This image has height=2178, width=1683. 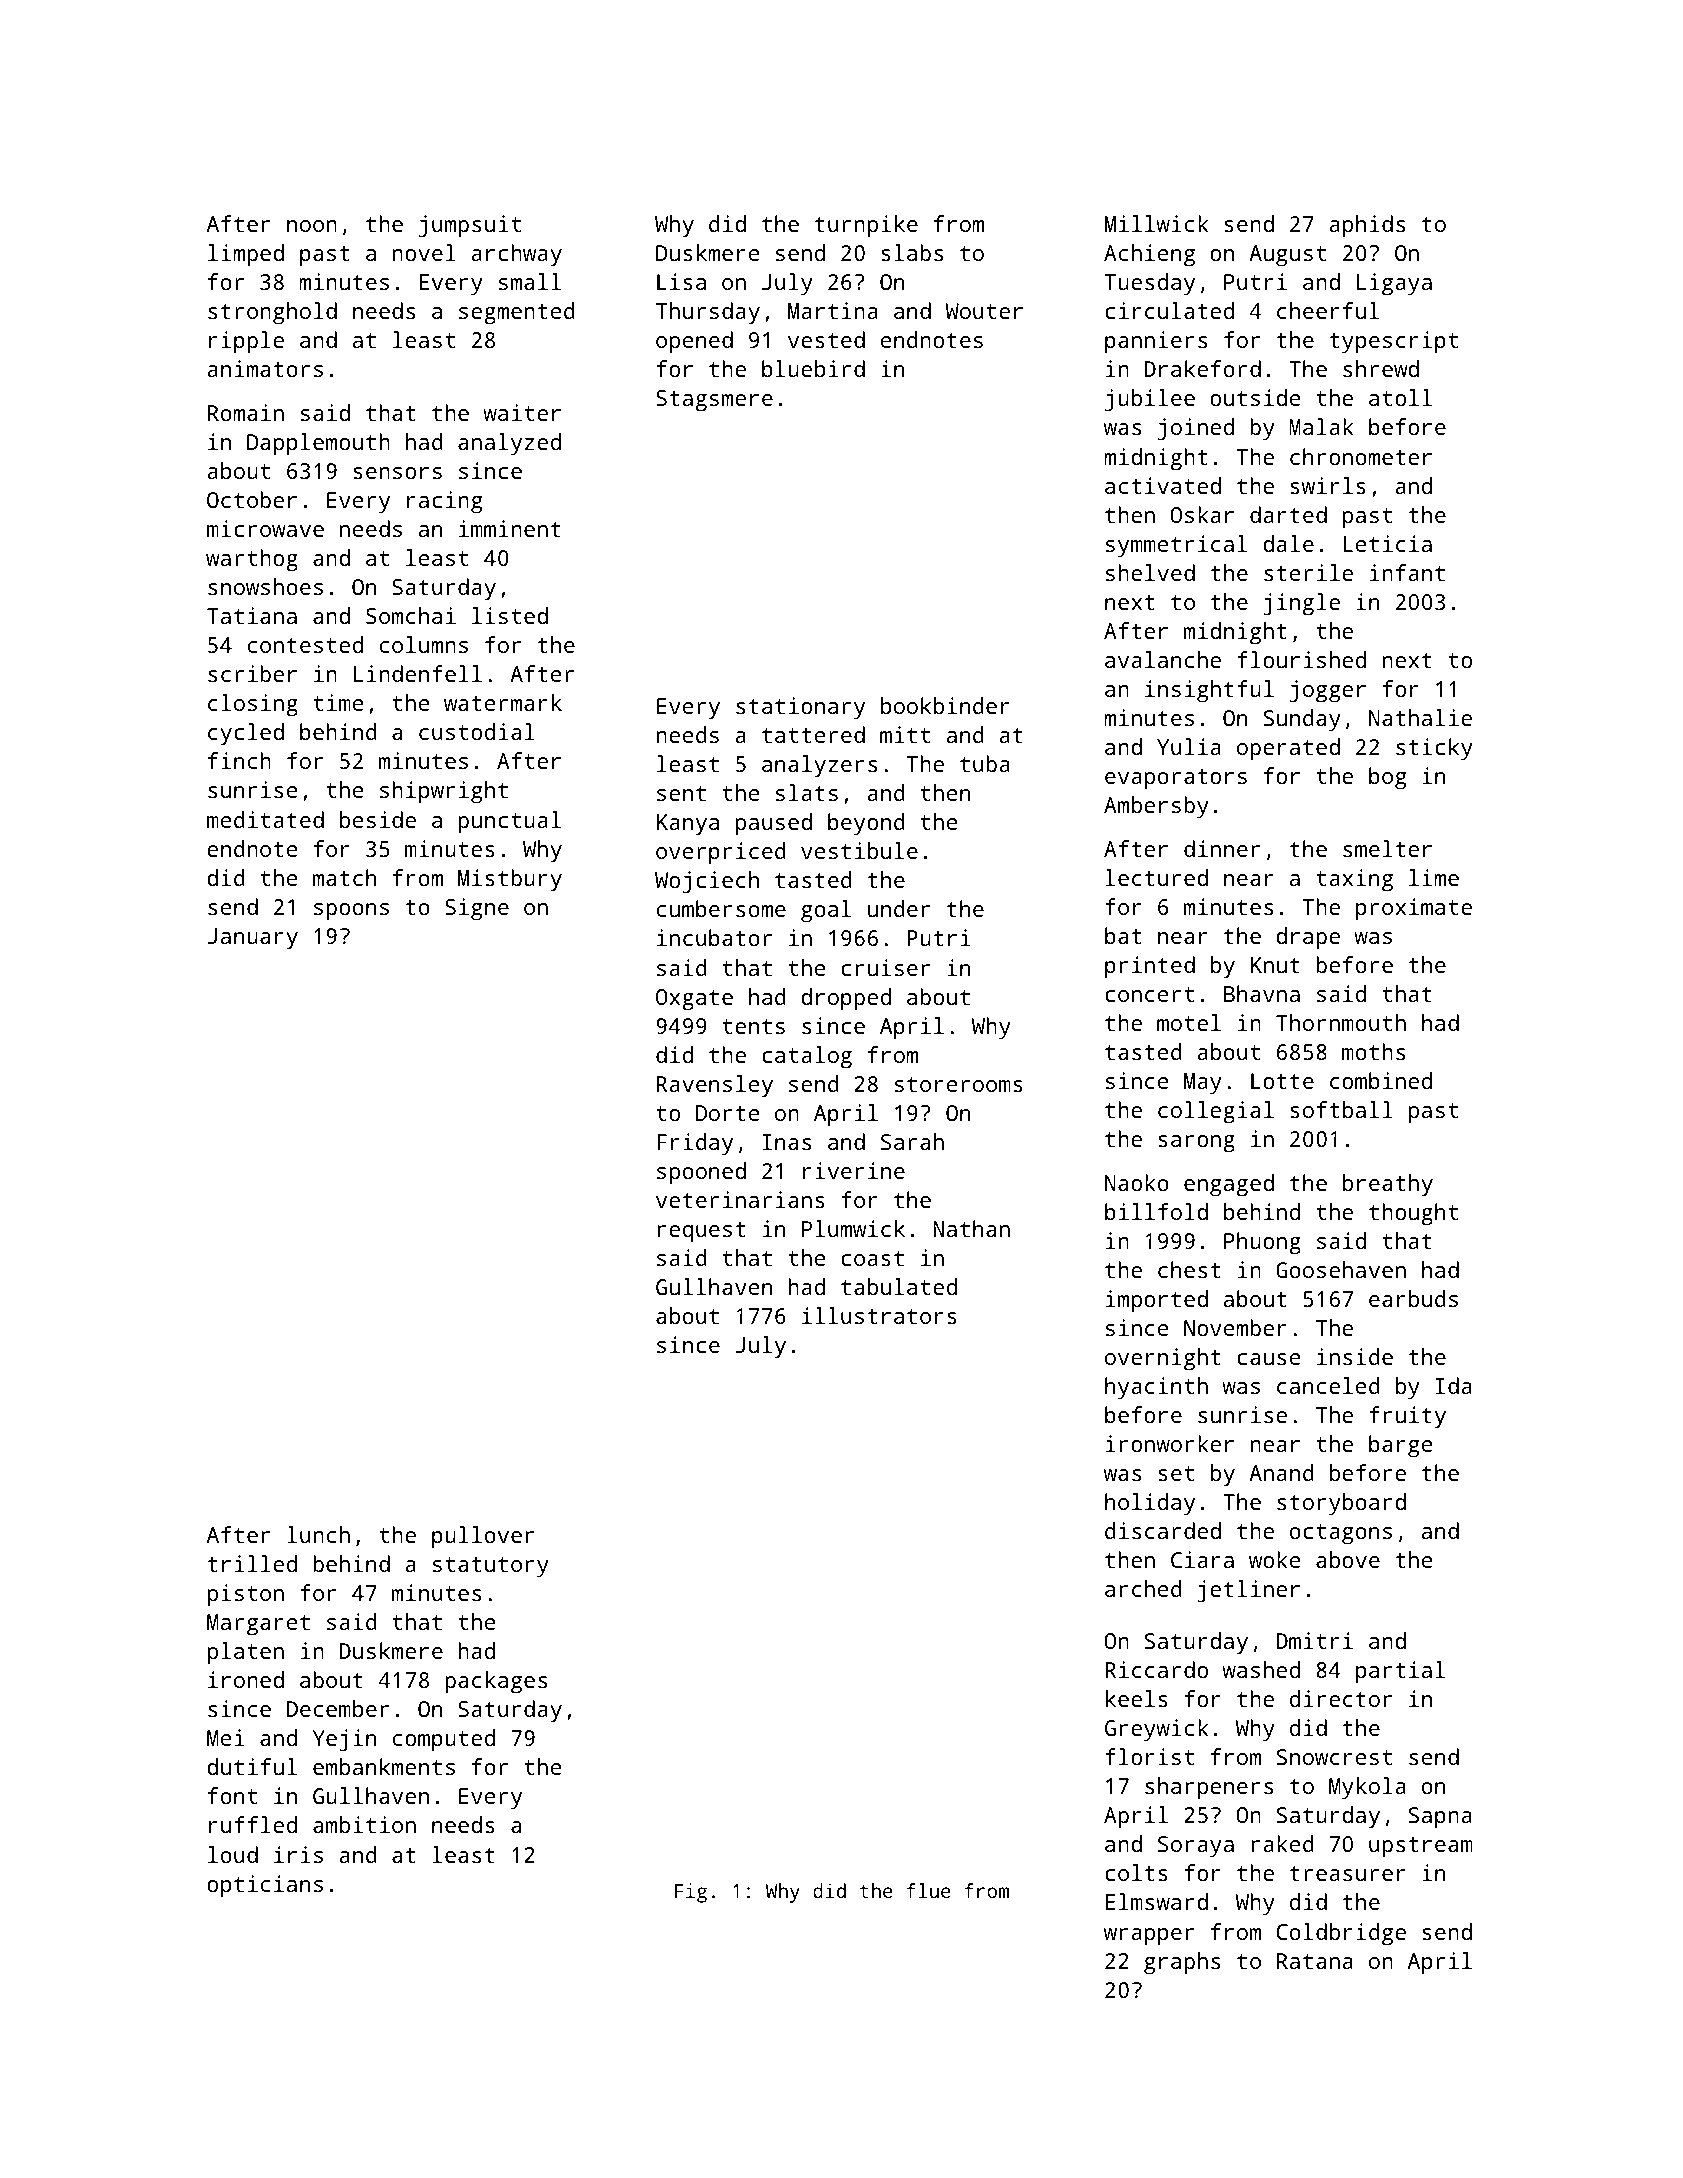 What do you see at coordinates (265, 1886) in the image?
I see `opticians` at bounding box center [265, 1886].
